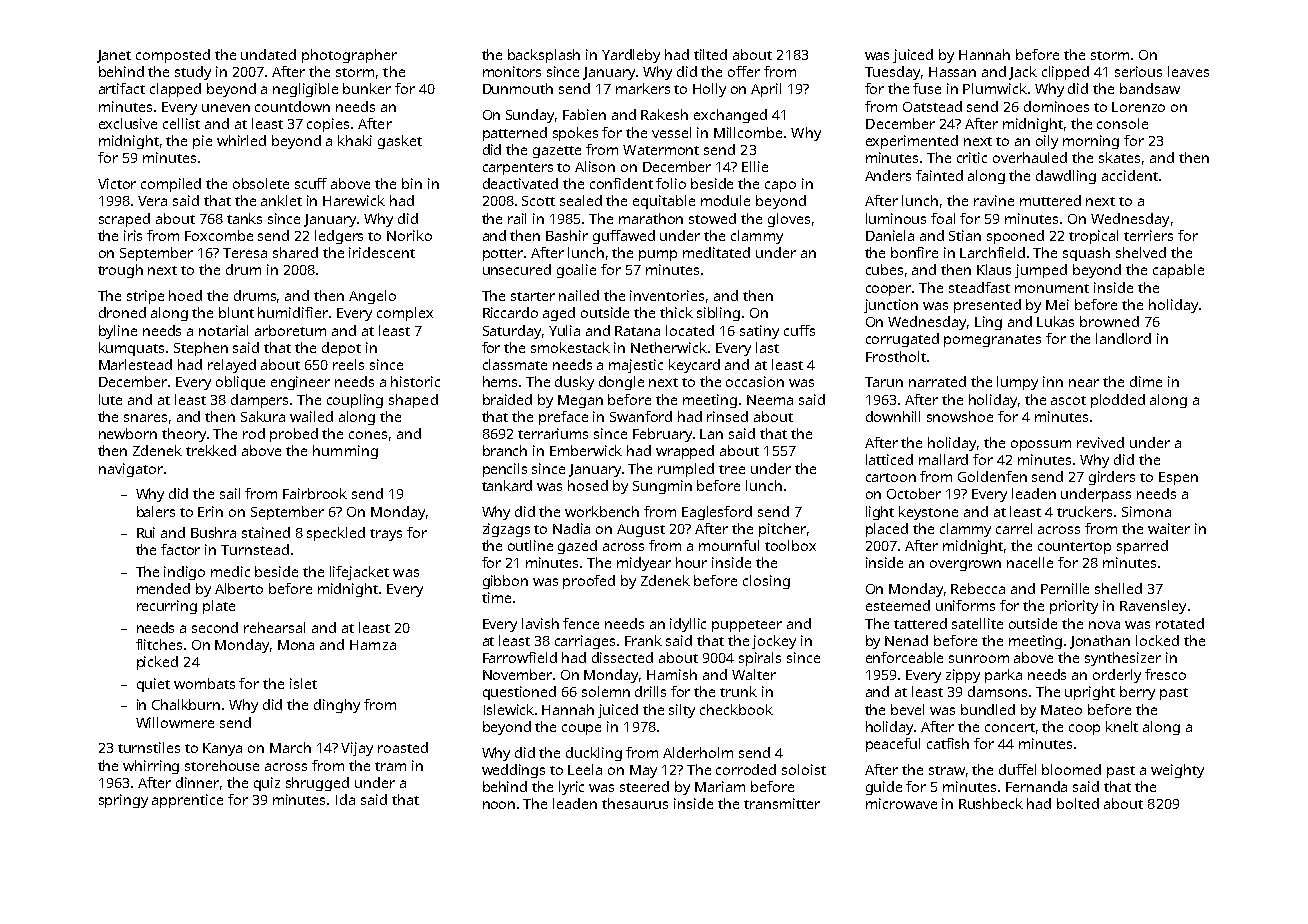 Image resolution: width=1308 pixels, height=924 pixels. Describe the element at coordinates (300, 383) in the page. I see `engineer` at that location.
